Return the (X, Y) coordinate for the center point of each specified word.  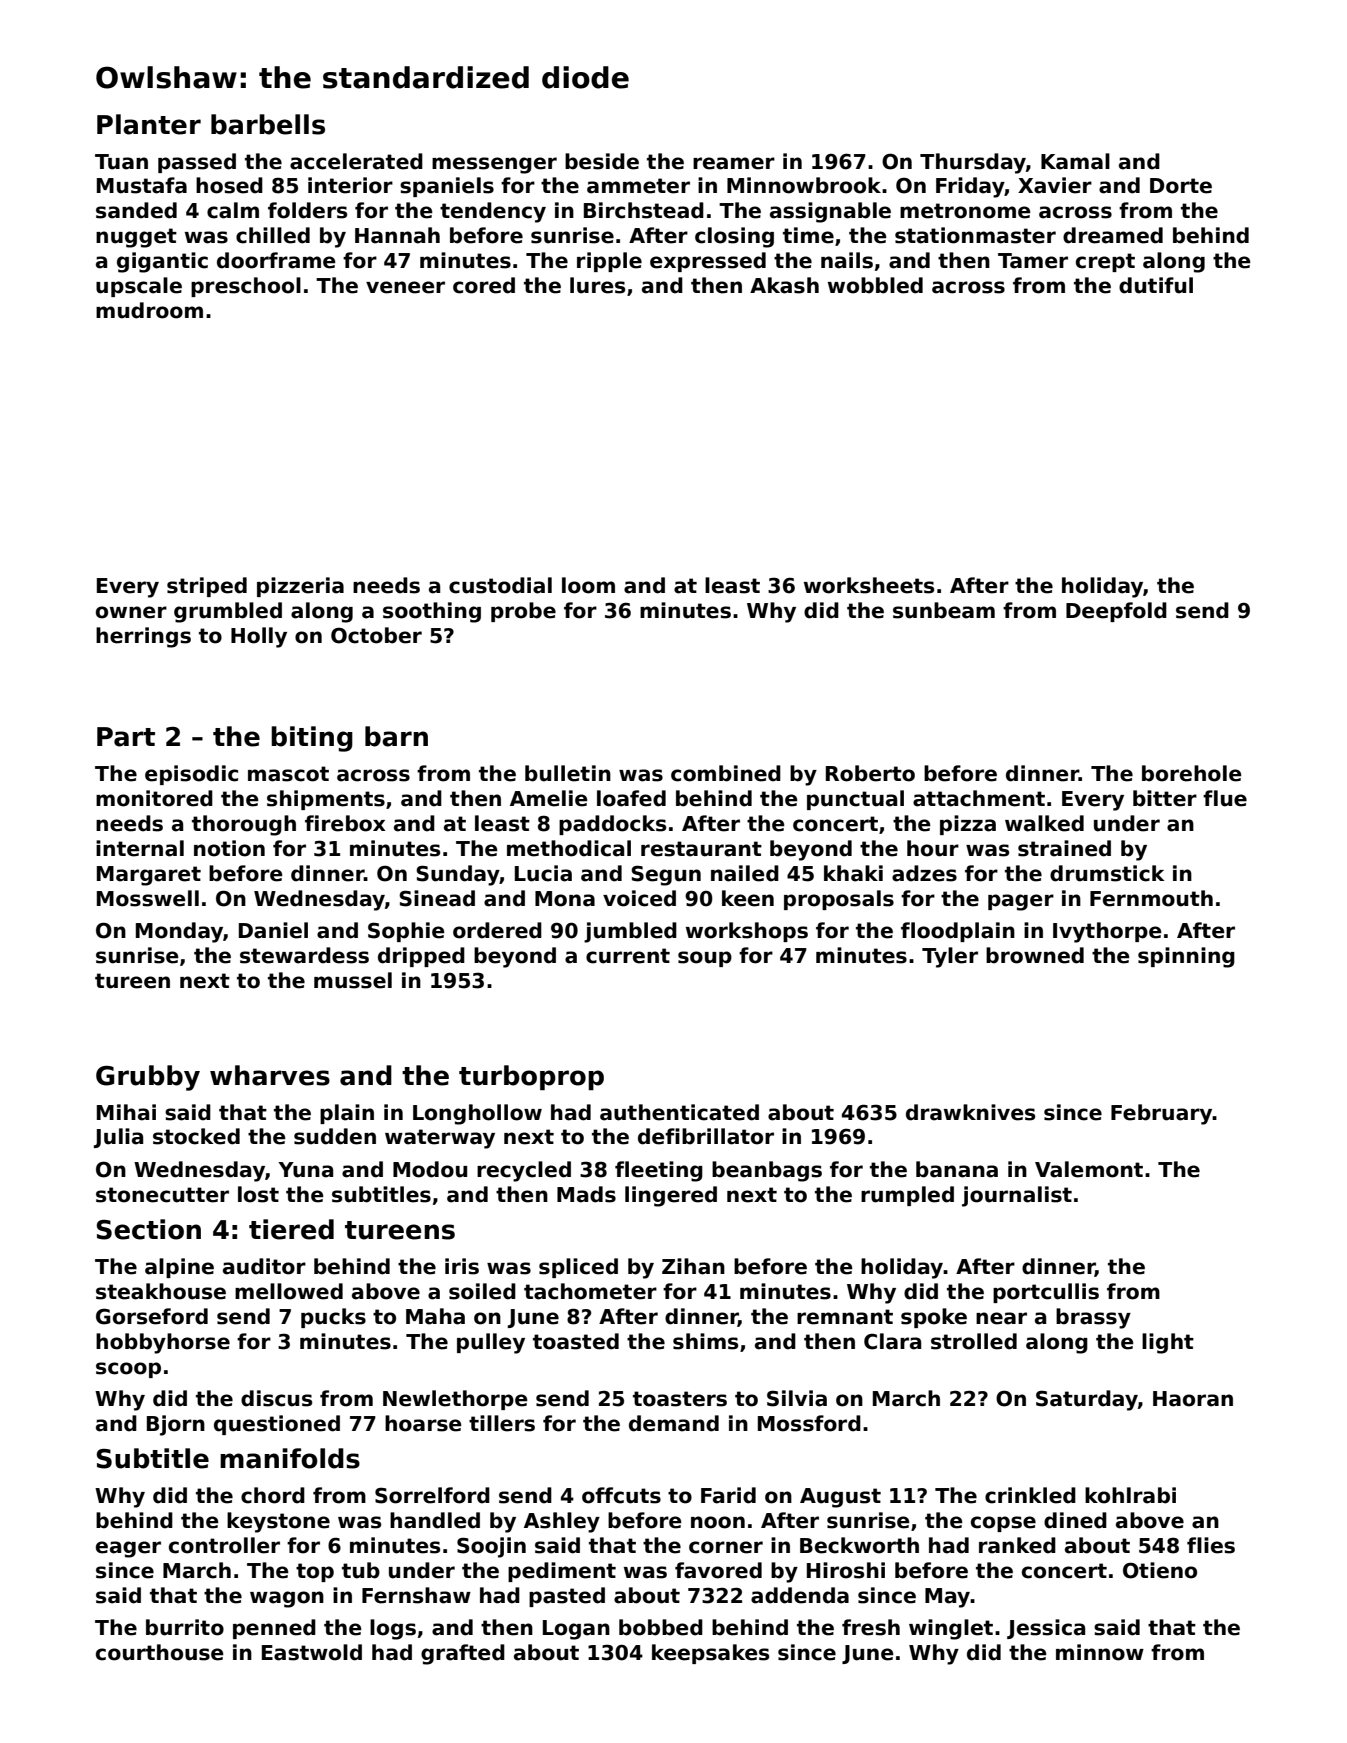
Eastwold (312, 1652)
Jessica (1046, 1629)
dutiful (1156, 285)
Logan (576, 1630)
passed (197, 163)
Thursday (973, 163)
